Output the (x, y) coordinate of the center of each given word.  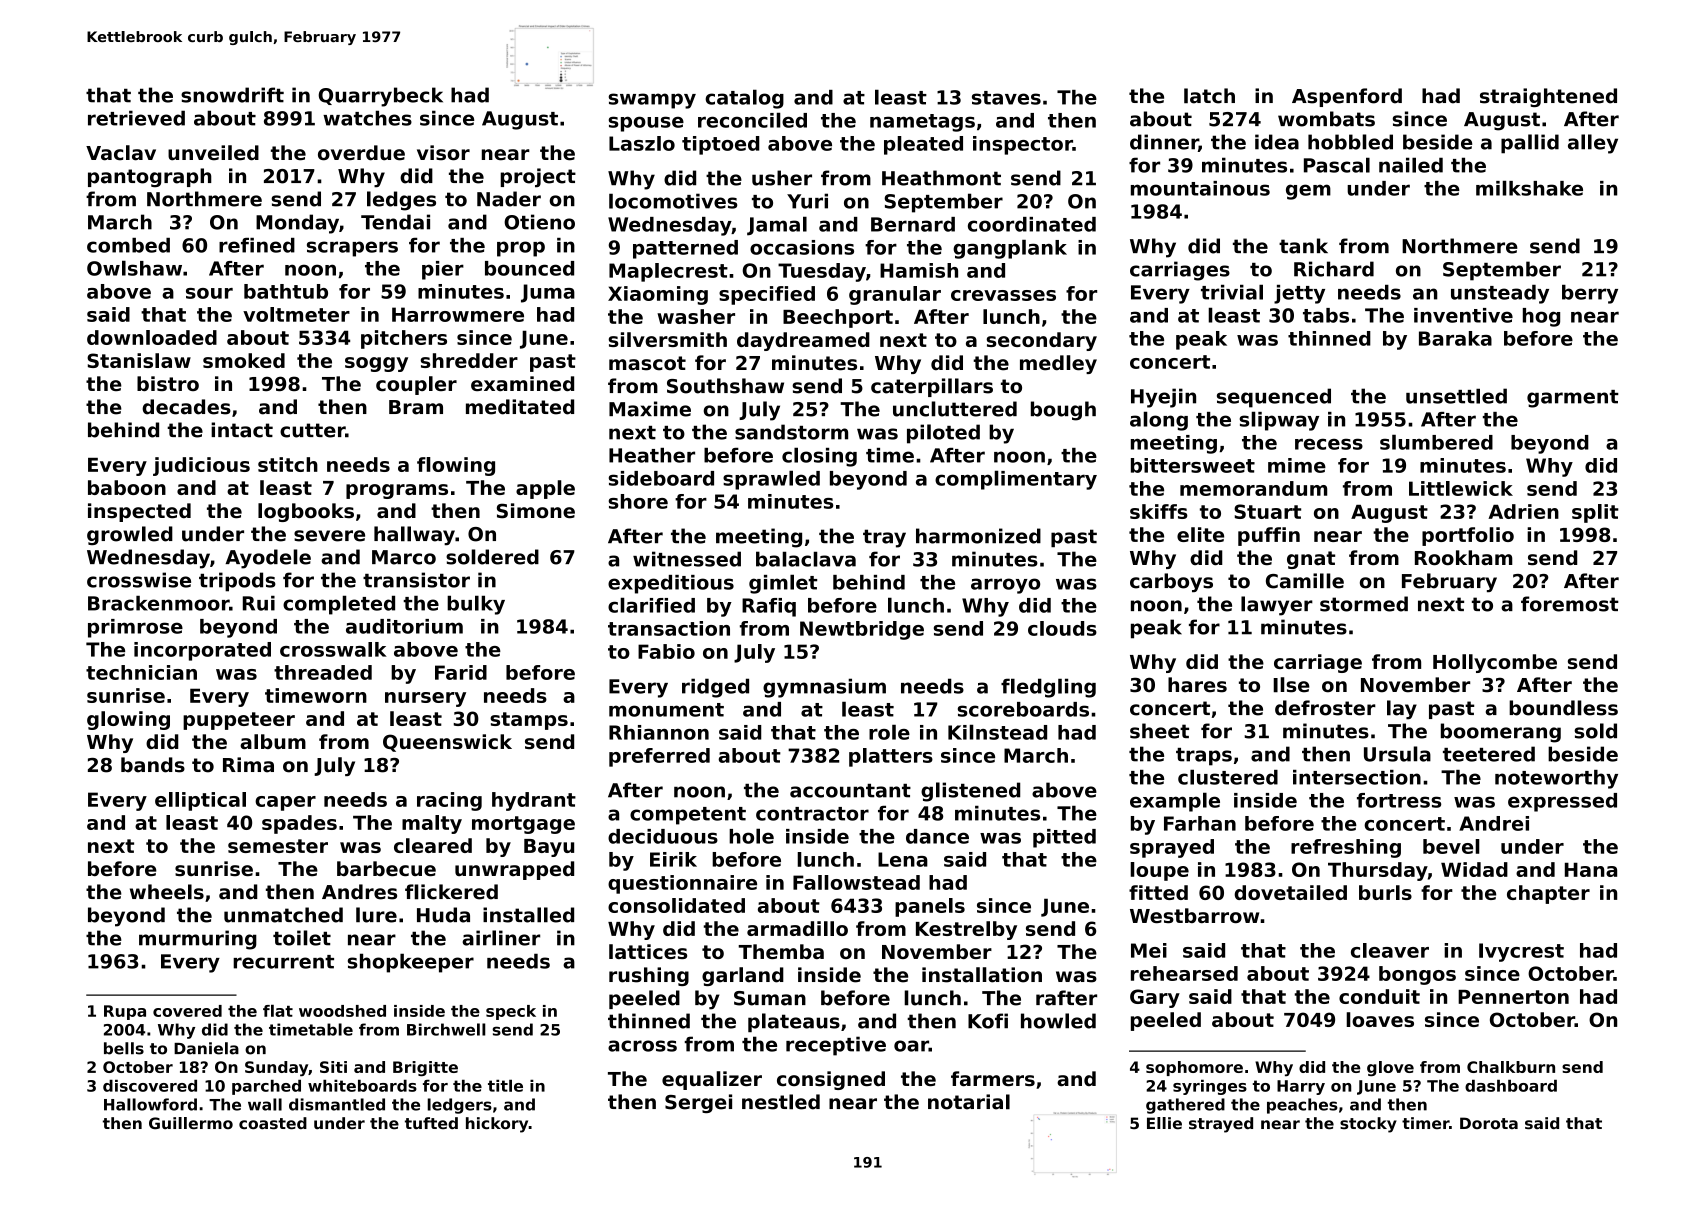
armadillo (797, 928)
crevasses (1003, 295)
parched (266, 1087)
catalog (744, 99)
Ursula (1397, 754)
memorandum (1253, 488)
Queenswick (447, 743)
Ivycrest (1521, 952)
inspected (139, 512)
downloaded (152, 337)
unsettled (1456, 396)
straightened (1548, 97)
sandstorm (791, 432)
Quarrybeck (380, 97)
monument (666, 710)
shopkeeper (411, 963)
